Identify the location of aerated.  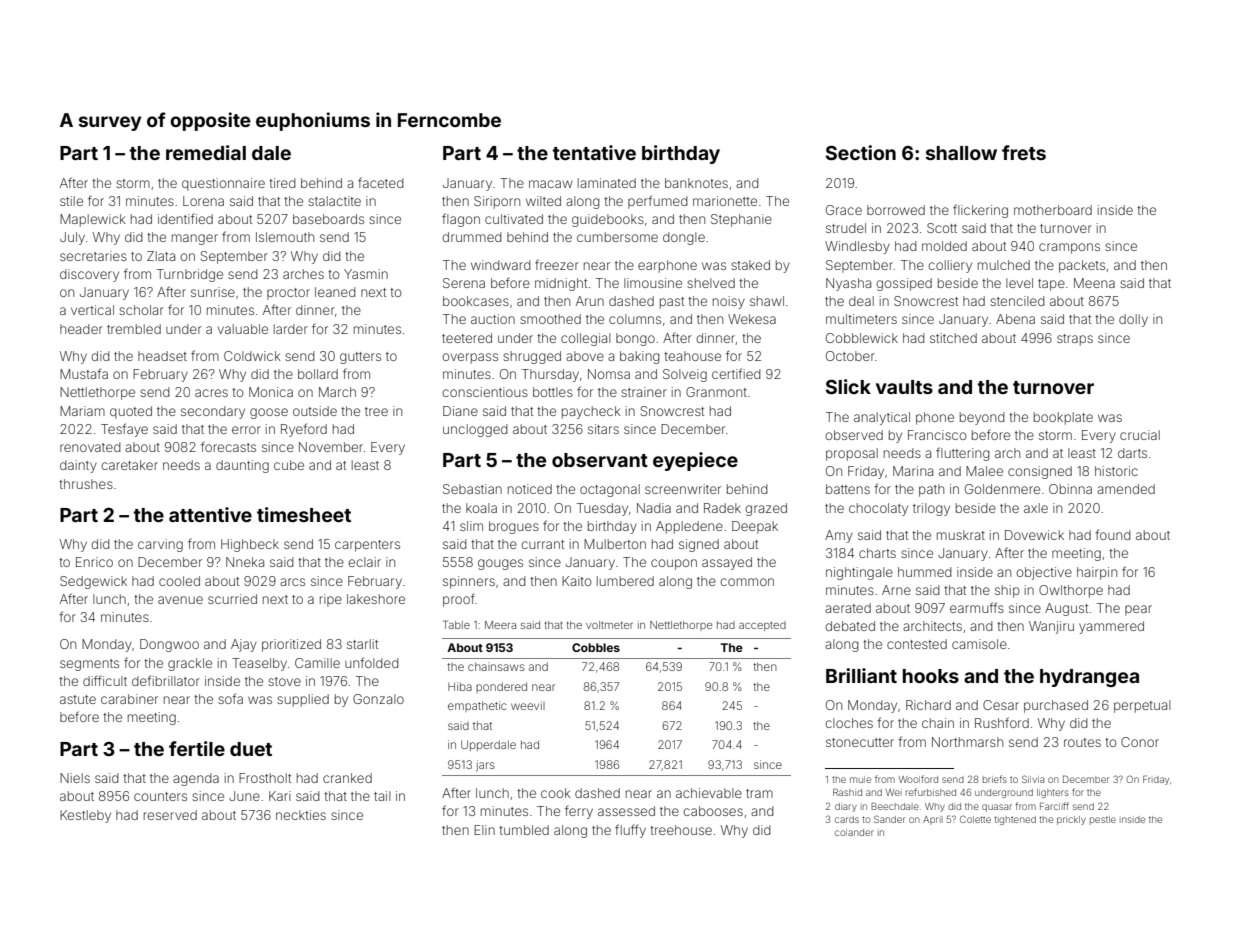
(848, 608).
